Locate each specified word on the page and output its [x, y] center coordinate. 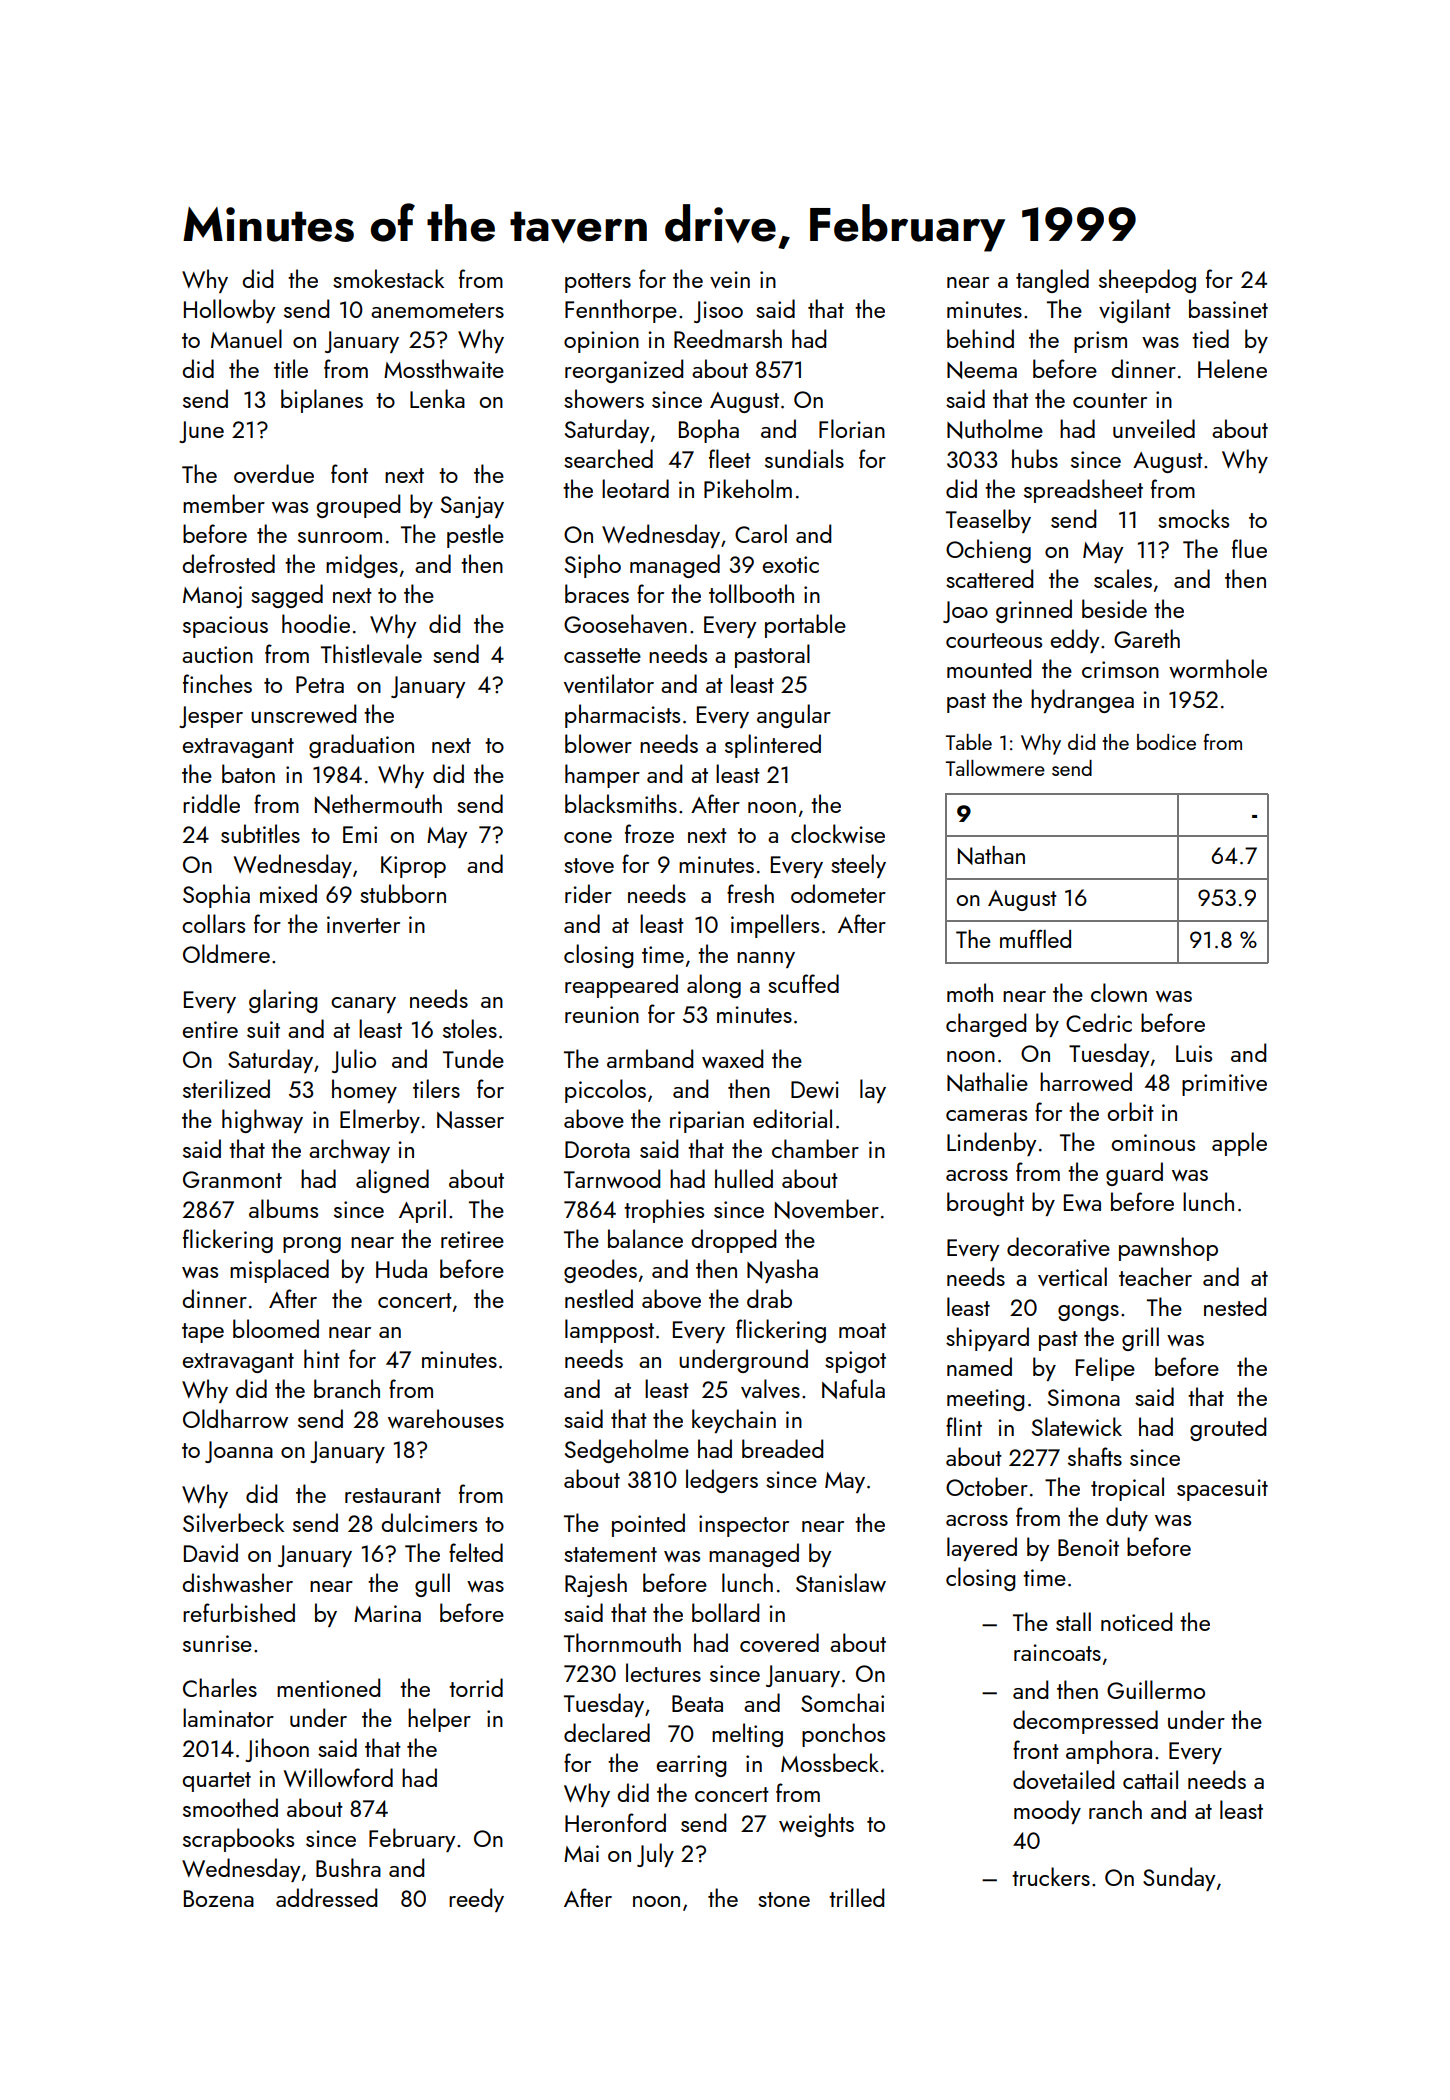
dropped [734, 1241]
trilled [856, 1897]
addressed [326, 1897]
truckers [1051, 1876]
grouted [1228, 1429]
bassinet [1228, 308]
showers [604, 398]
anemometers [437, 310]
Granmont [232, 1179]
